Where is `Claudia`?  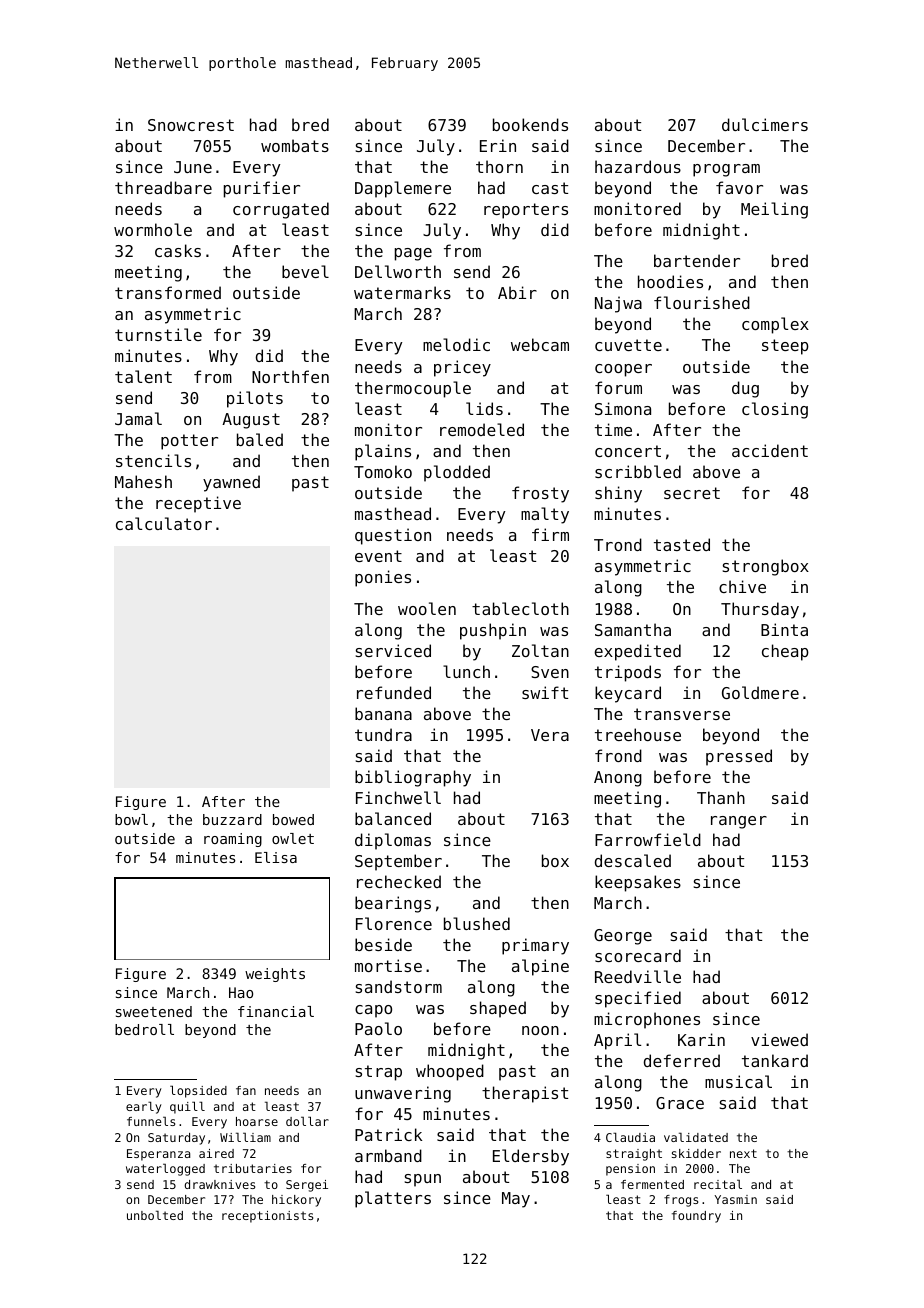
Claudia is located at coordinates (630, 1137).
